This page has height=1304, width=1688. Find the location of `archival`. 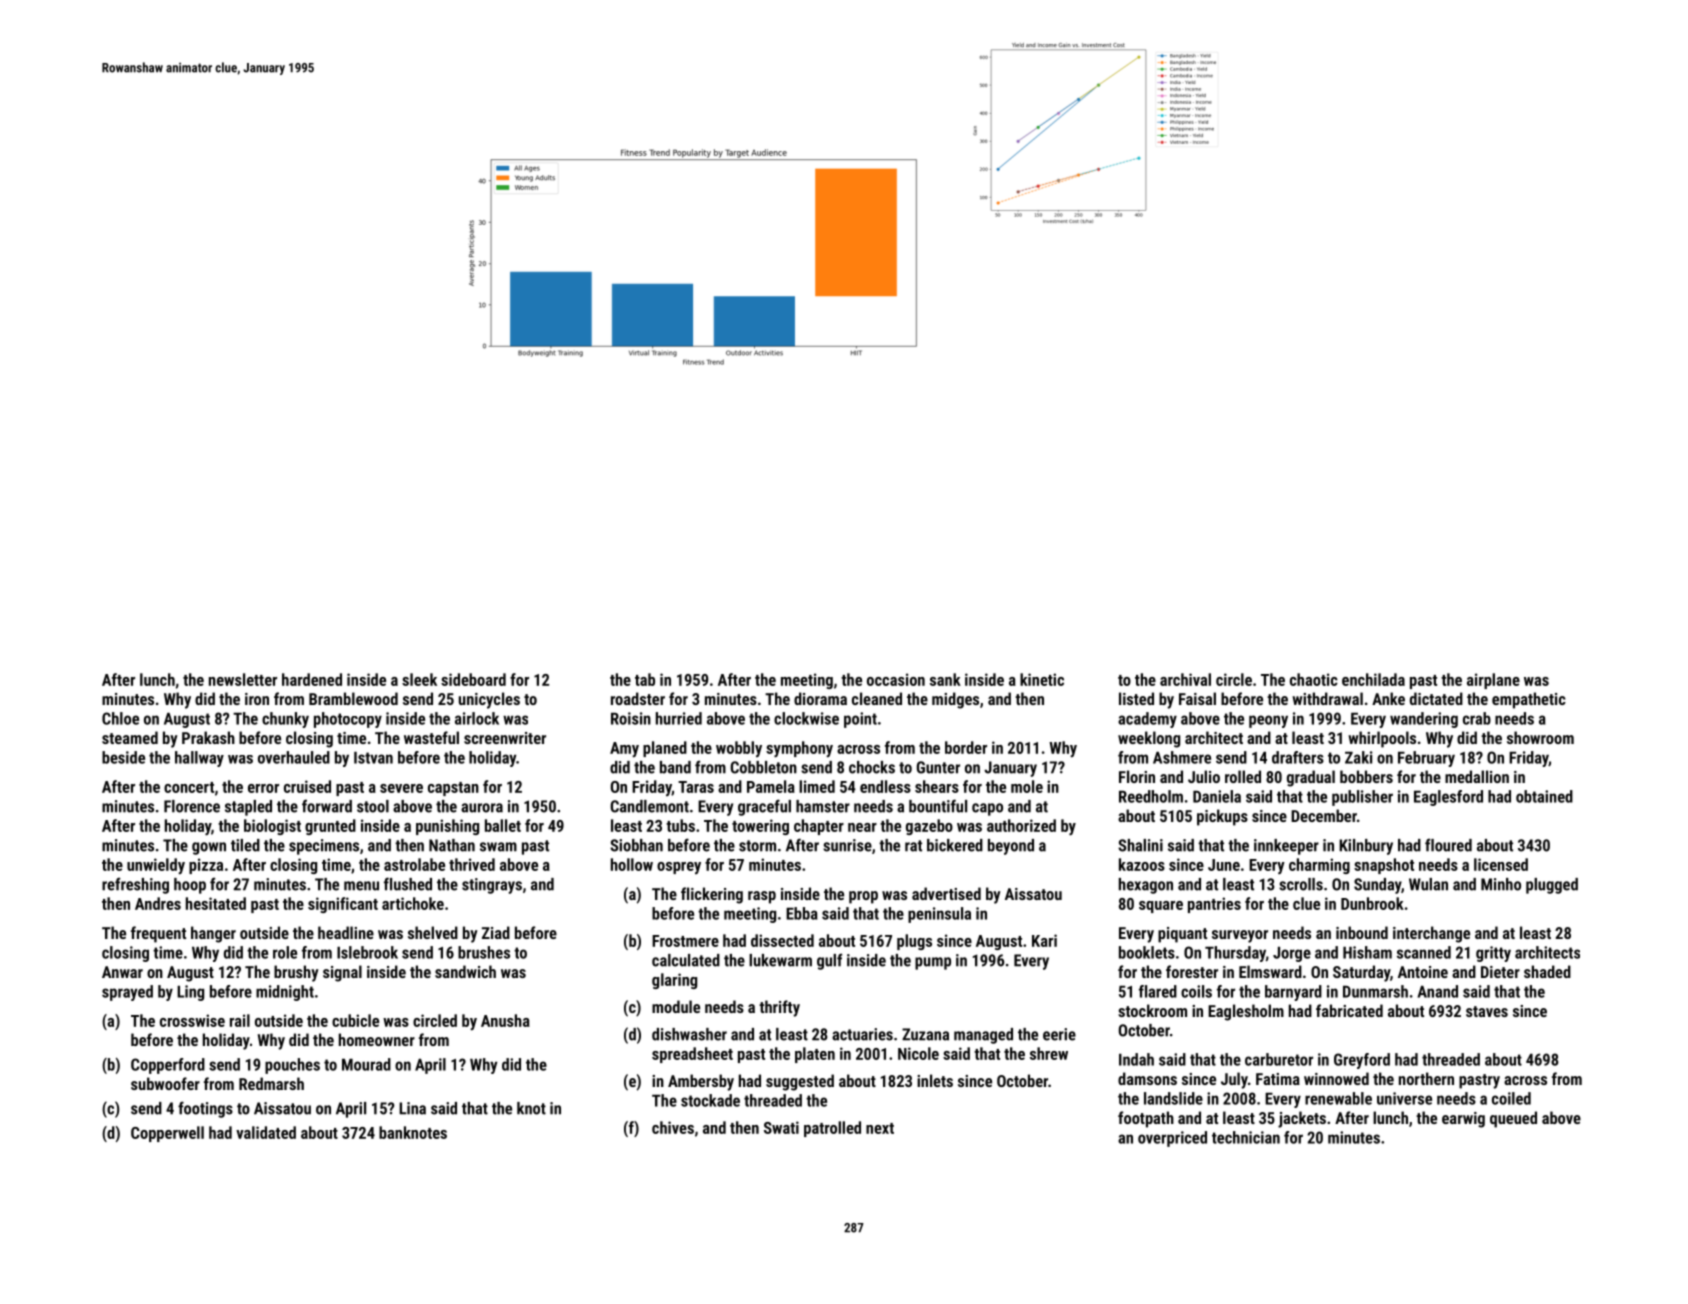

archival is located at coordinates (1185, 679).
